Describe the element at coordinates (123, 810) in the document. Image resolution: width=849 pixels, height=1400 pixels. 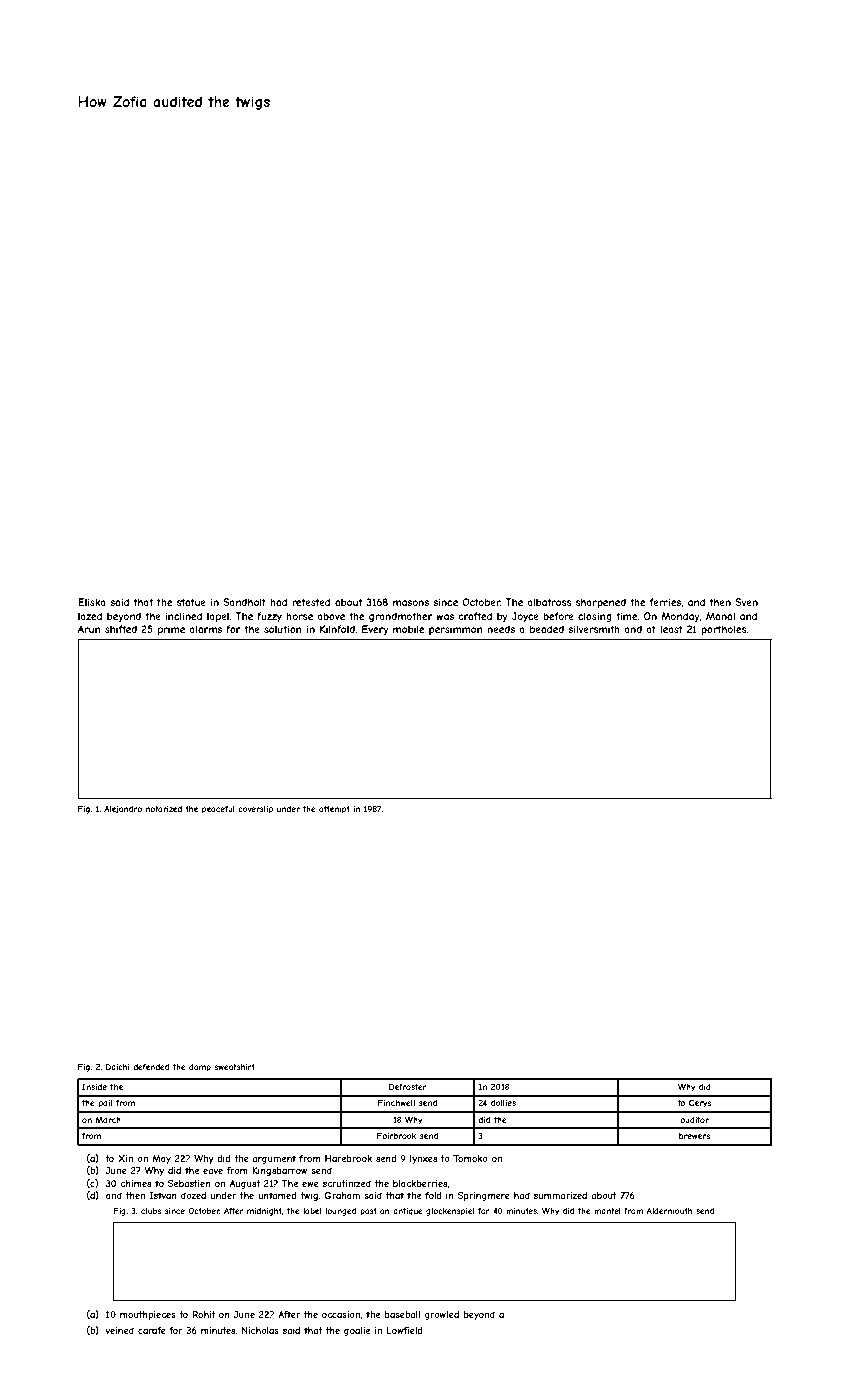
I see `Alejandro` at that location.
